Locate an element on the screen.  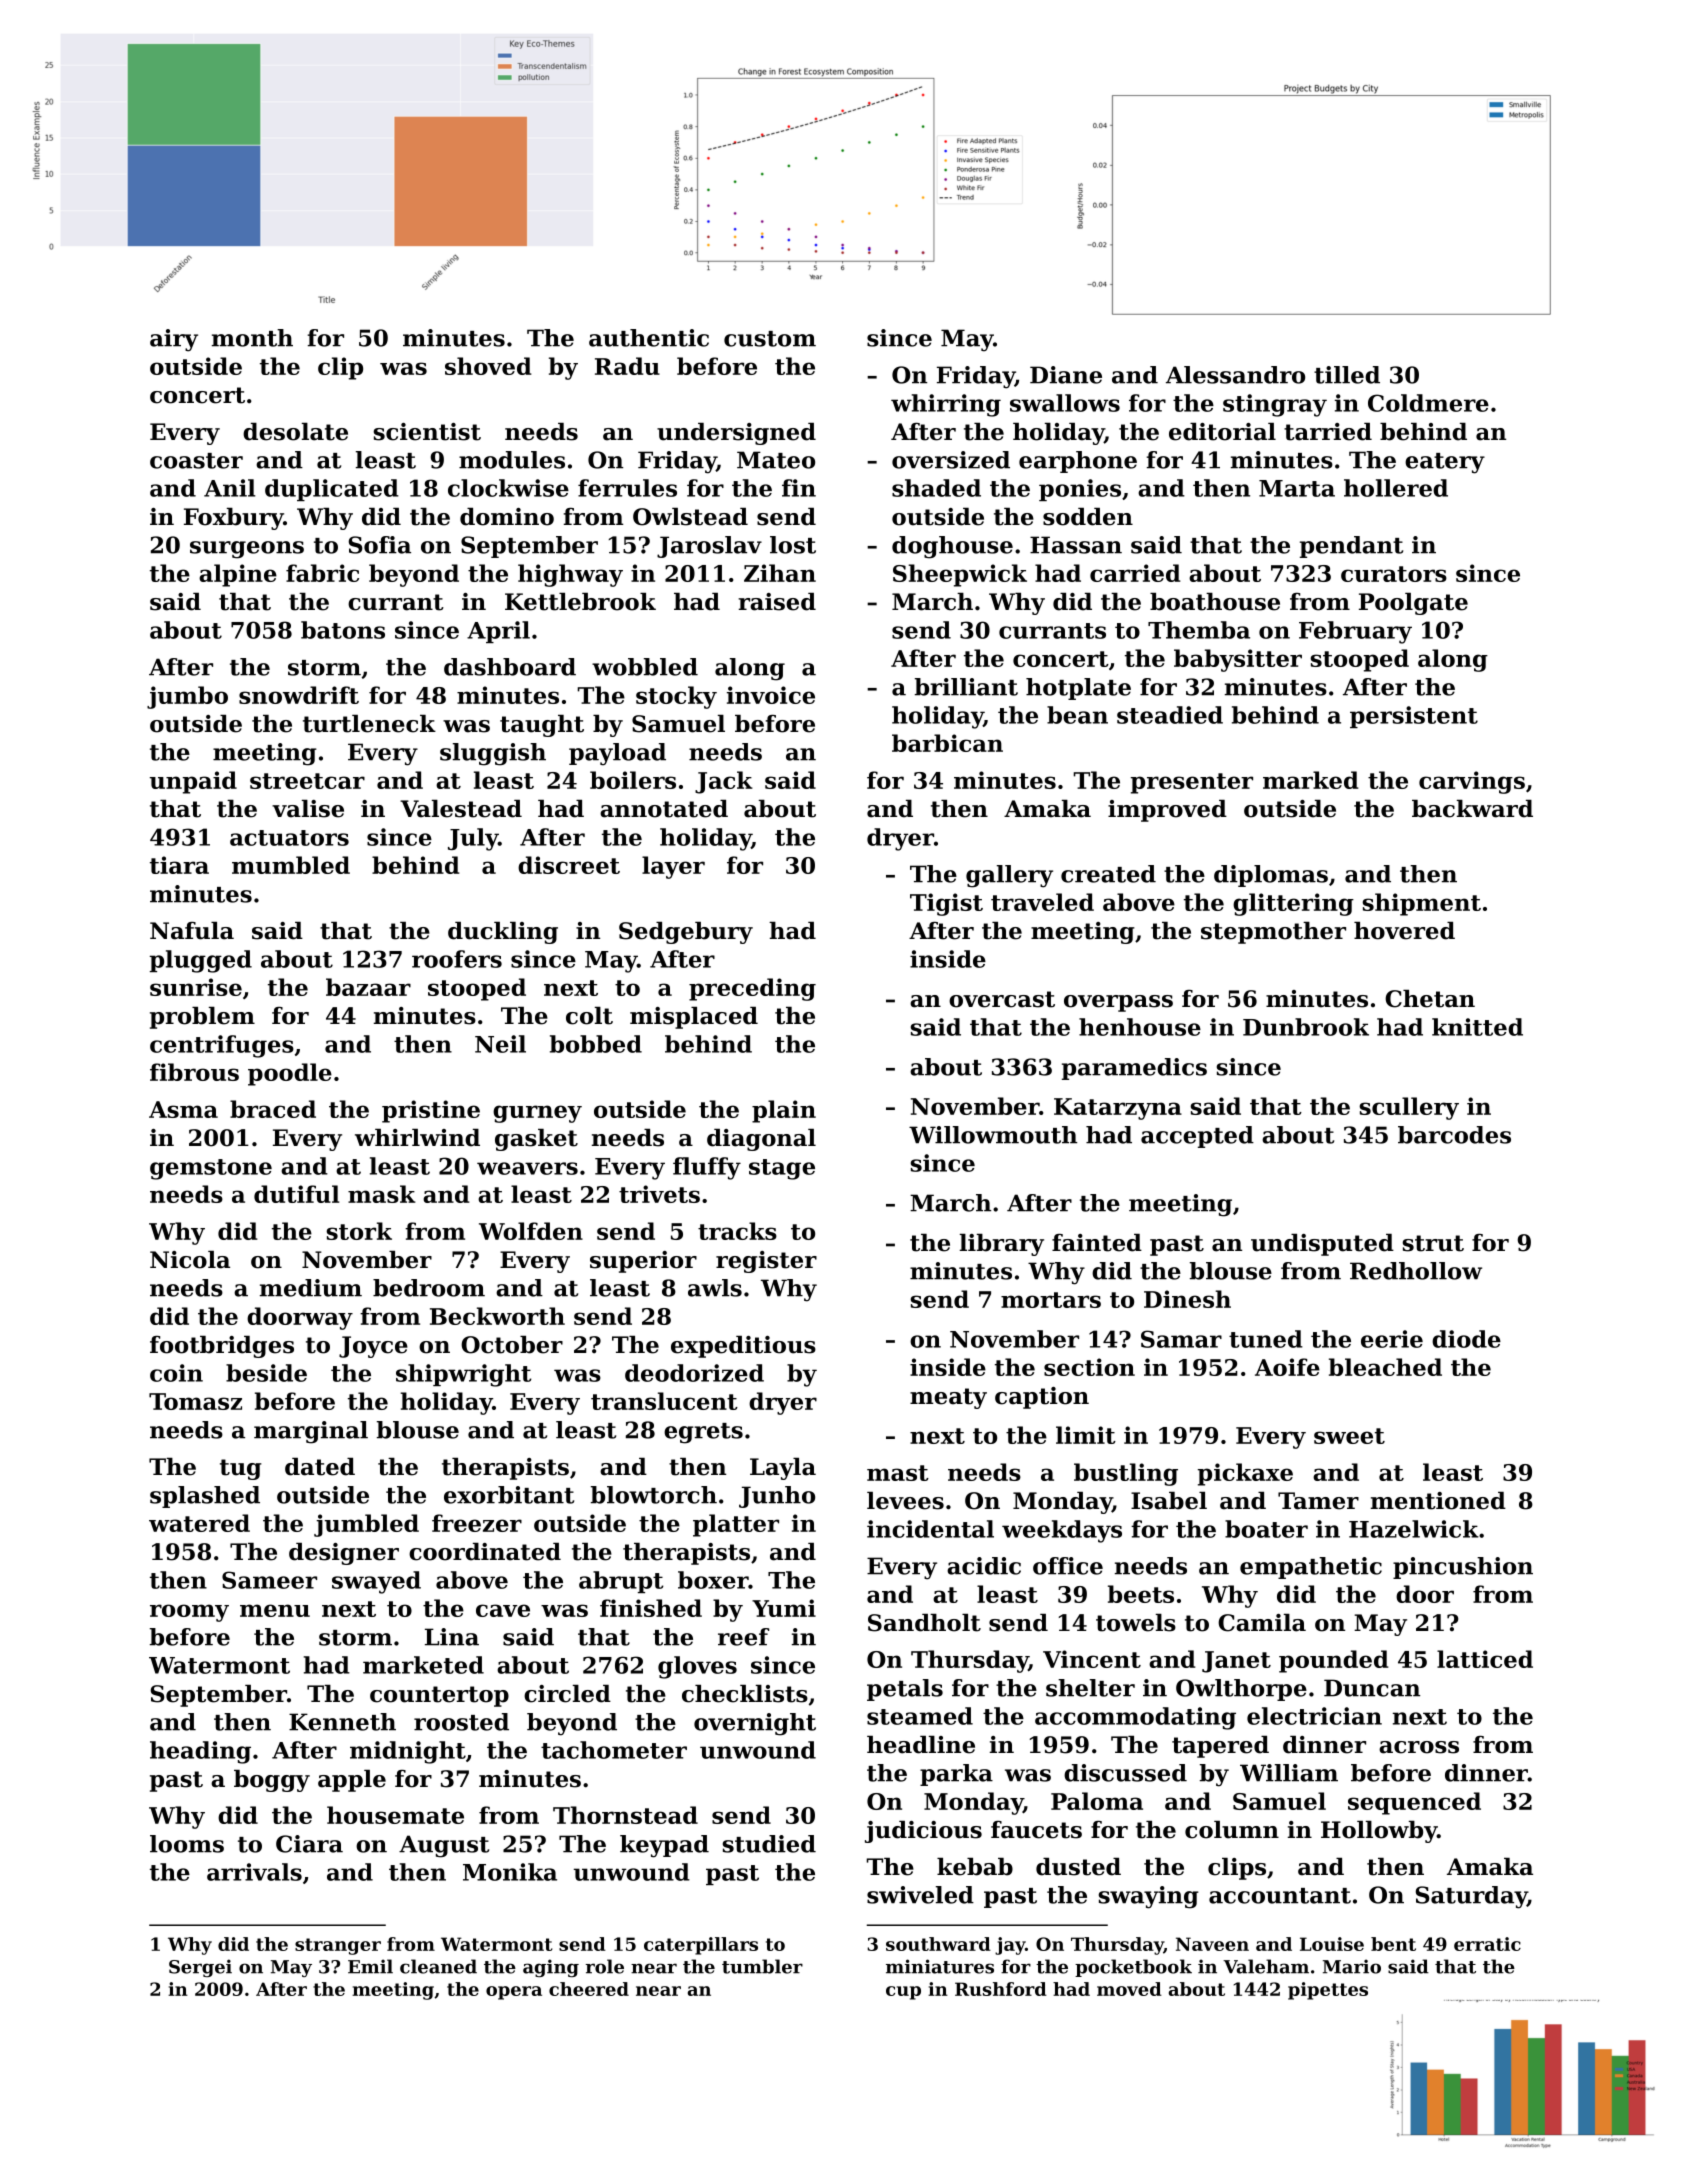
coin is located at coordinates (176, 1373).
